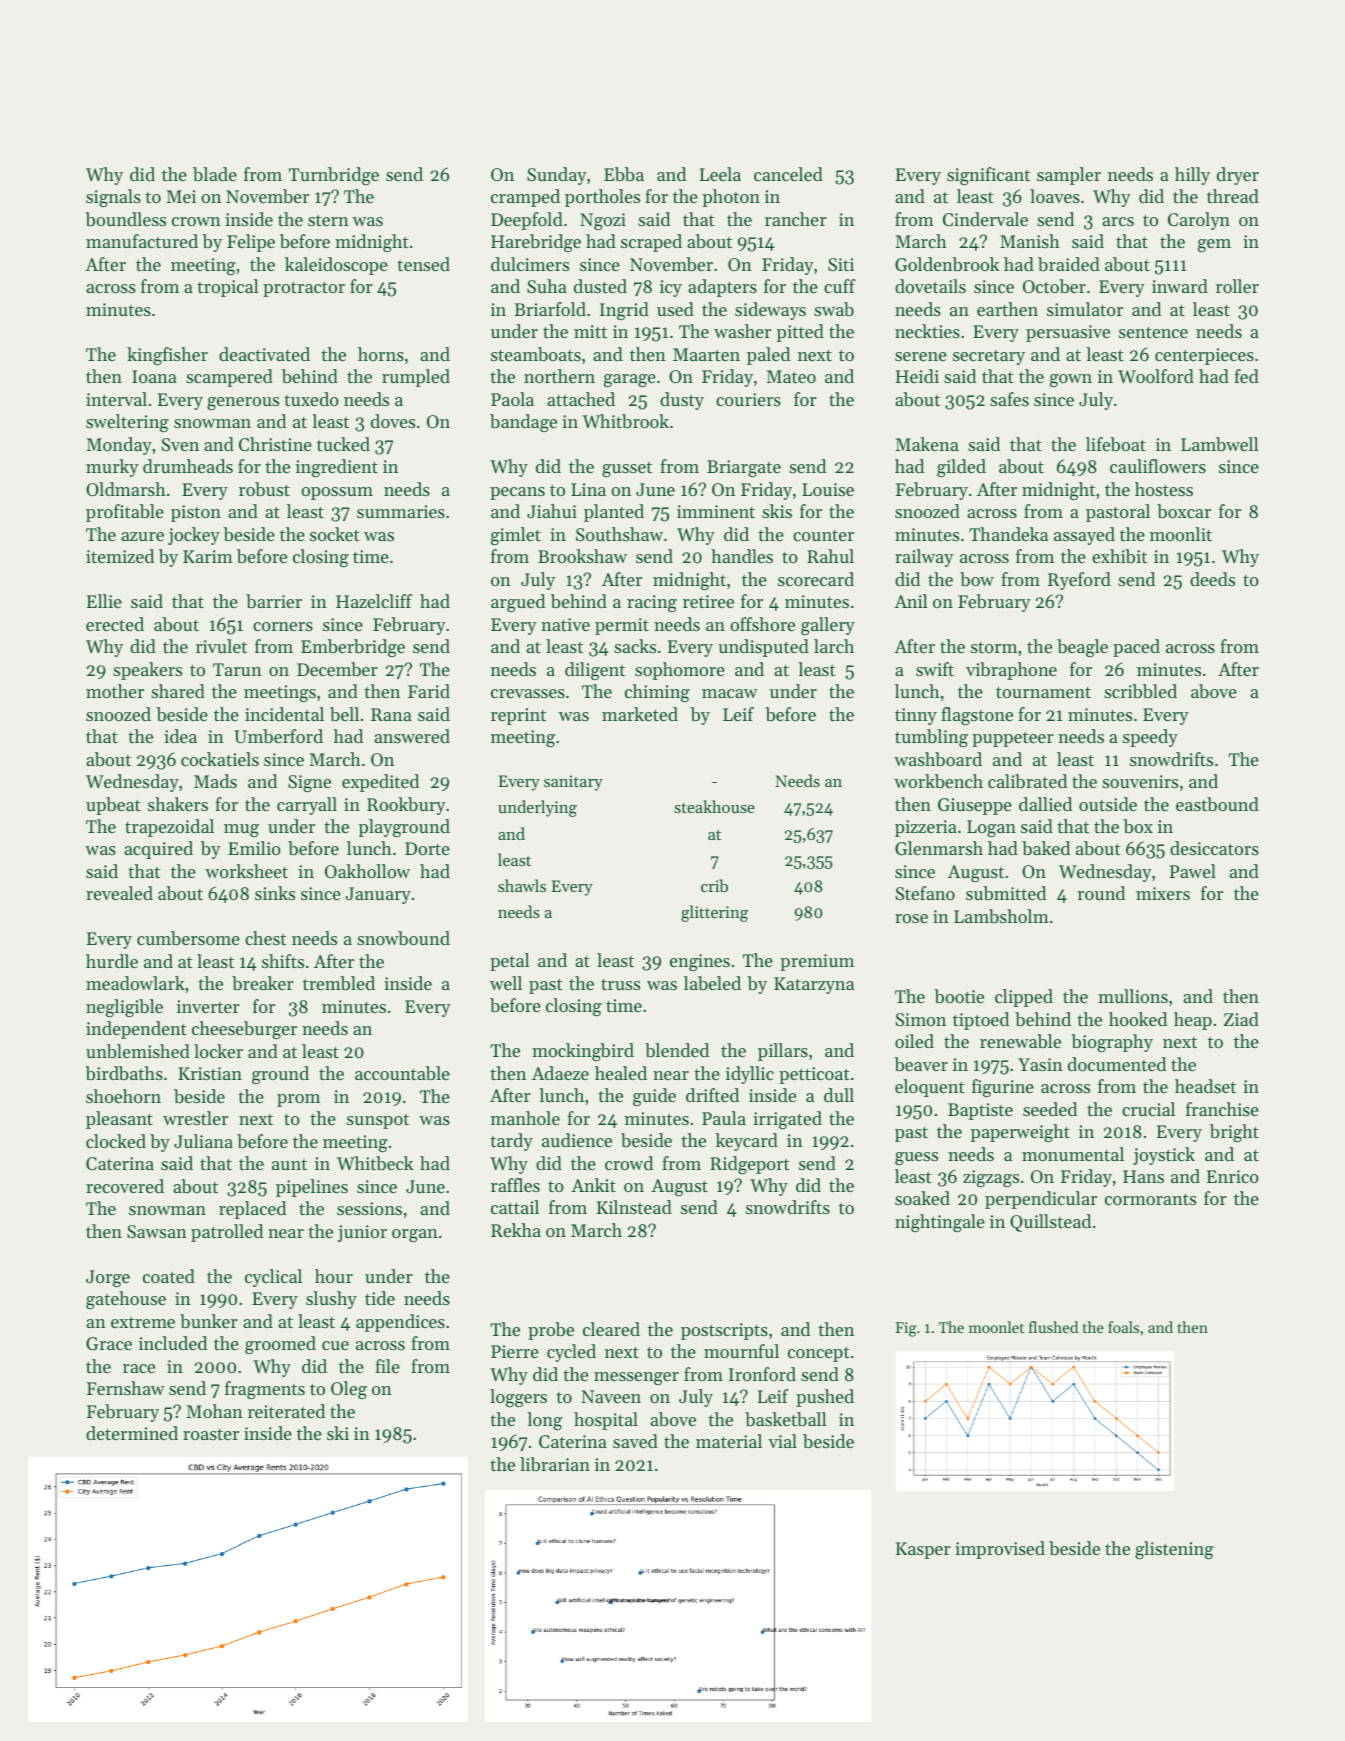 The image size is (1345, 1741). I want to click on horns, so click(381, 354).
